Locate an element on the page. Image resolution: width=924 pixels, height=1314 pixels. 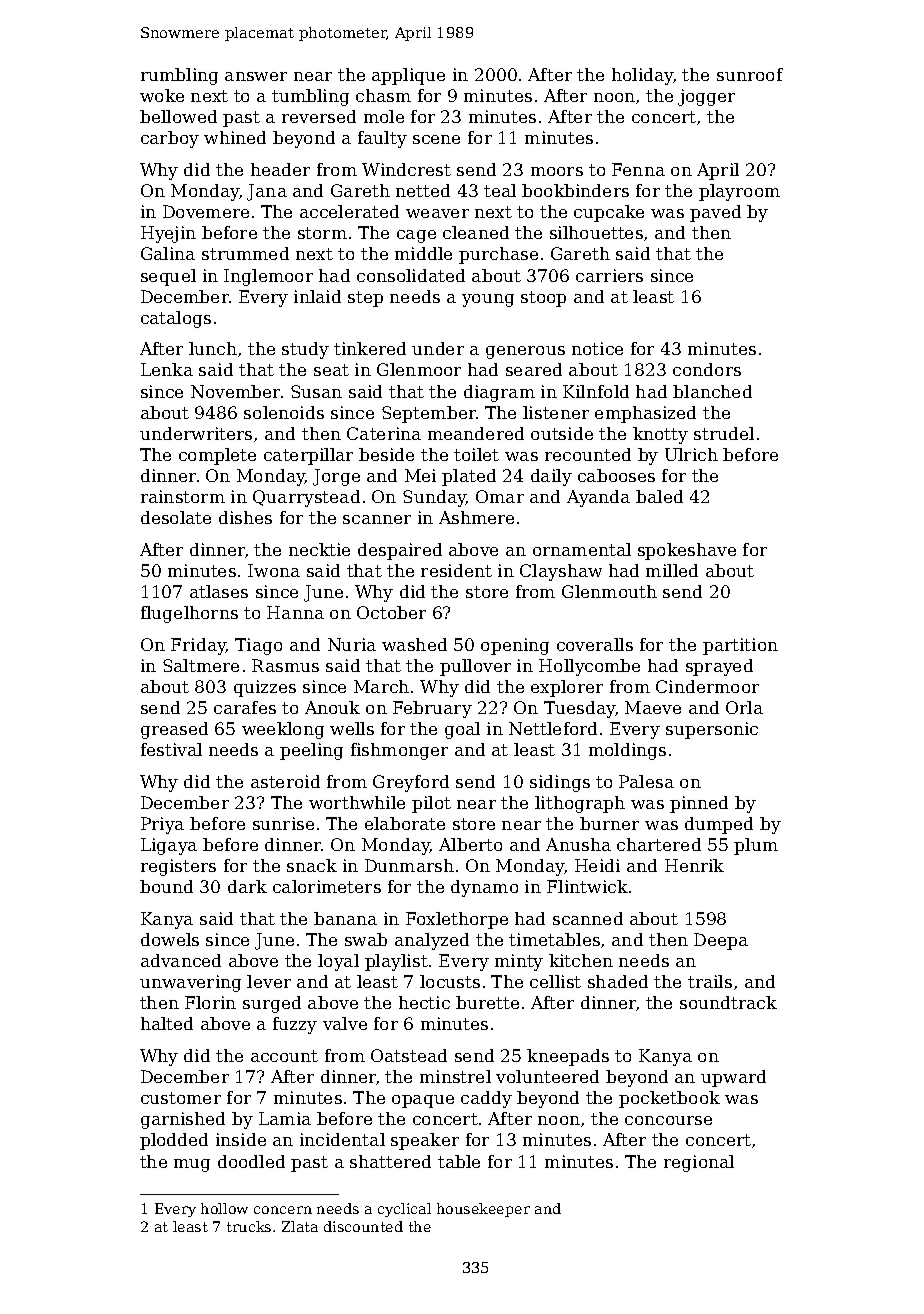
peeling is located at coordinates (311, 751).
